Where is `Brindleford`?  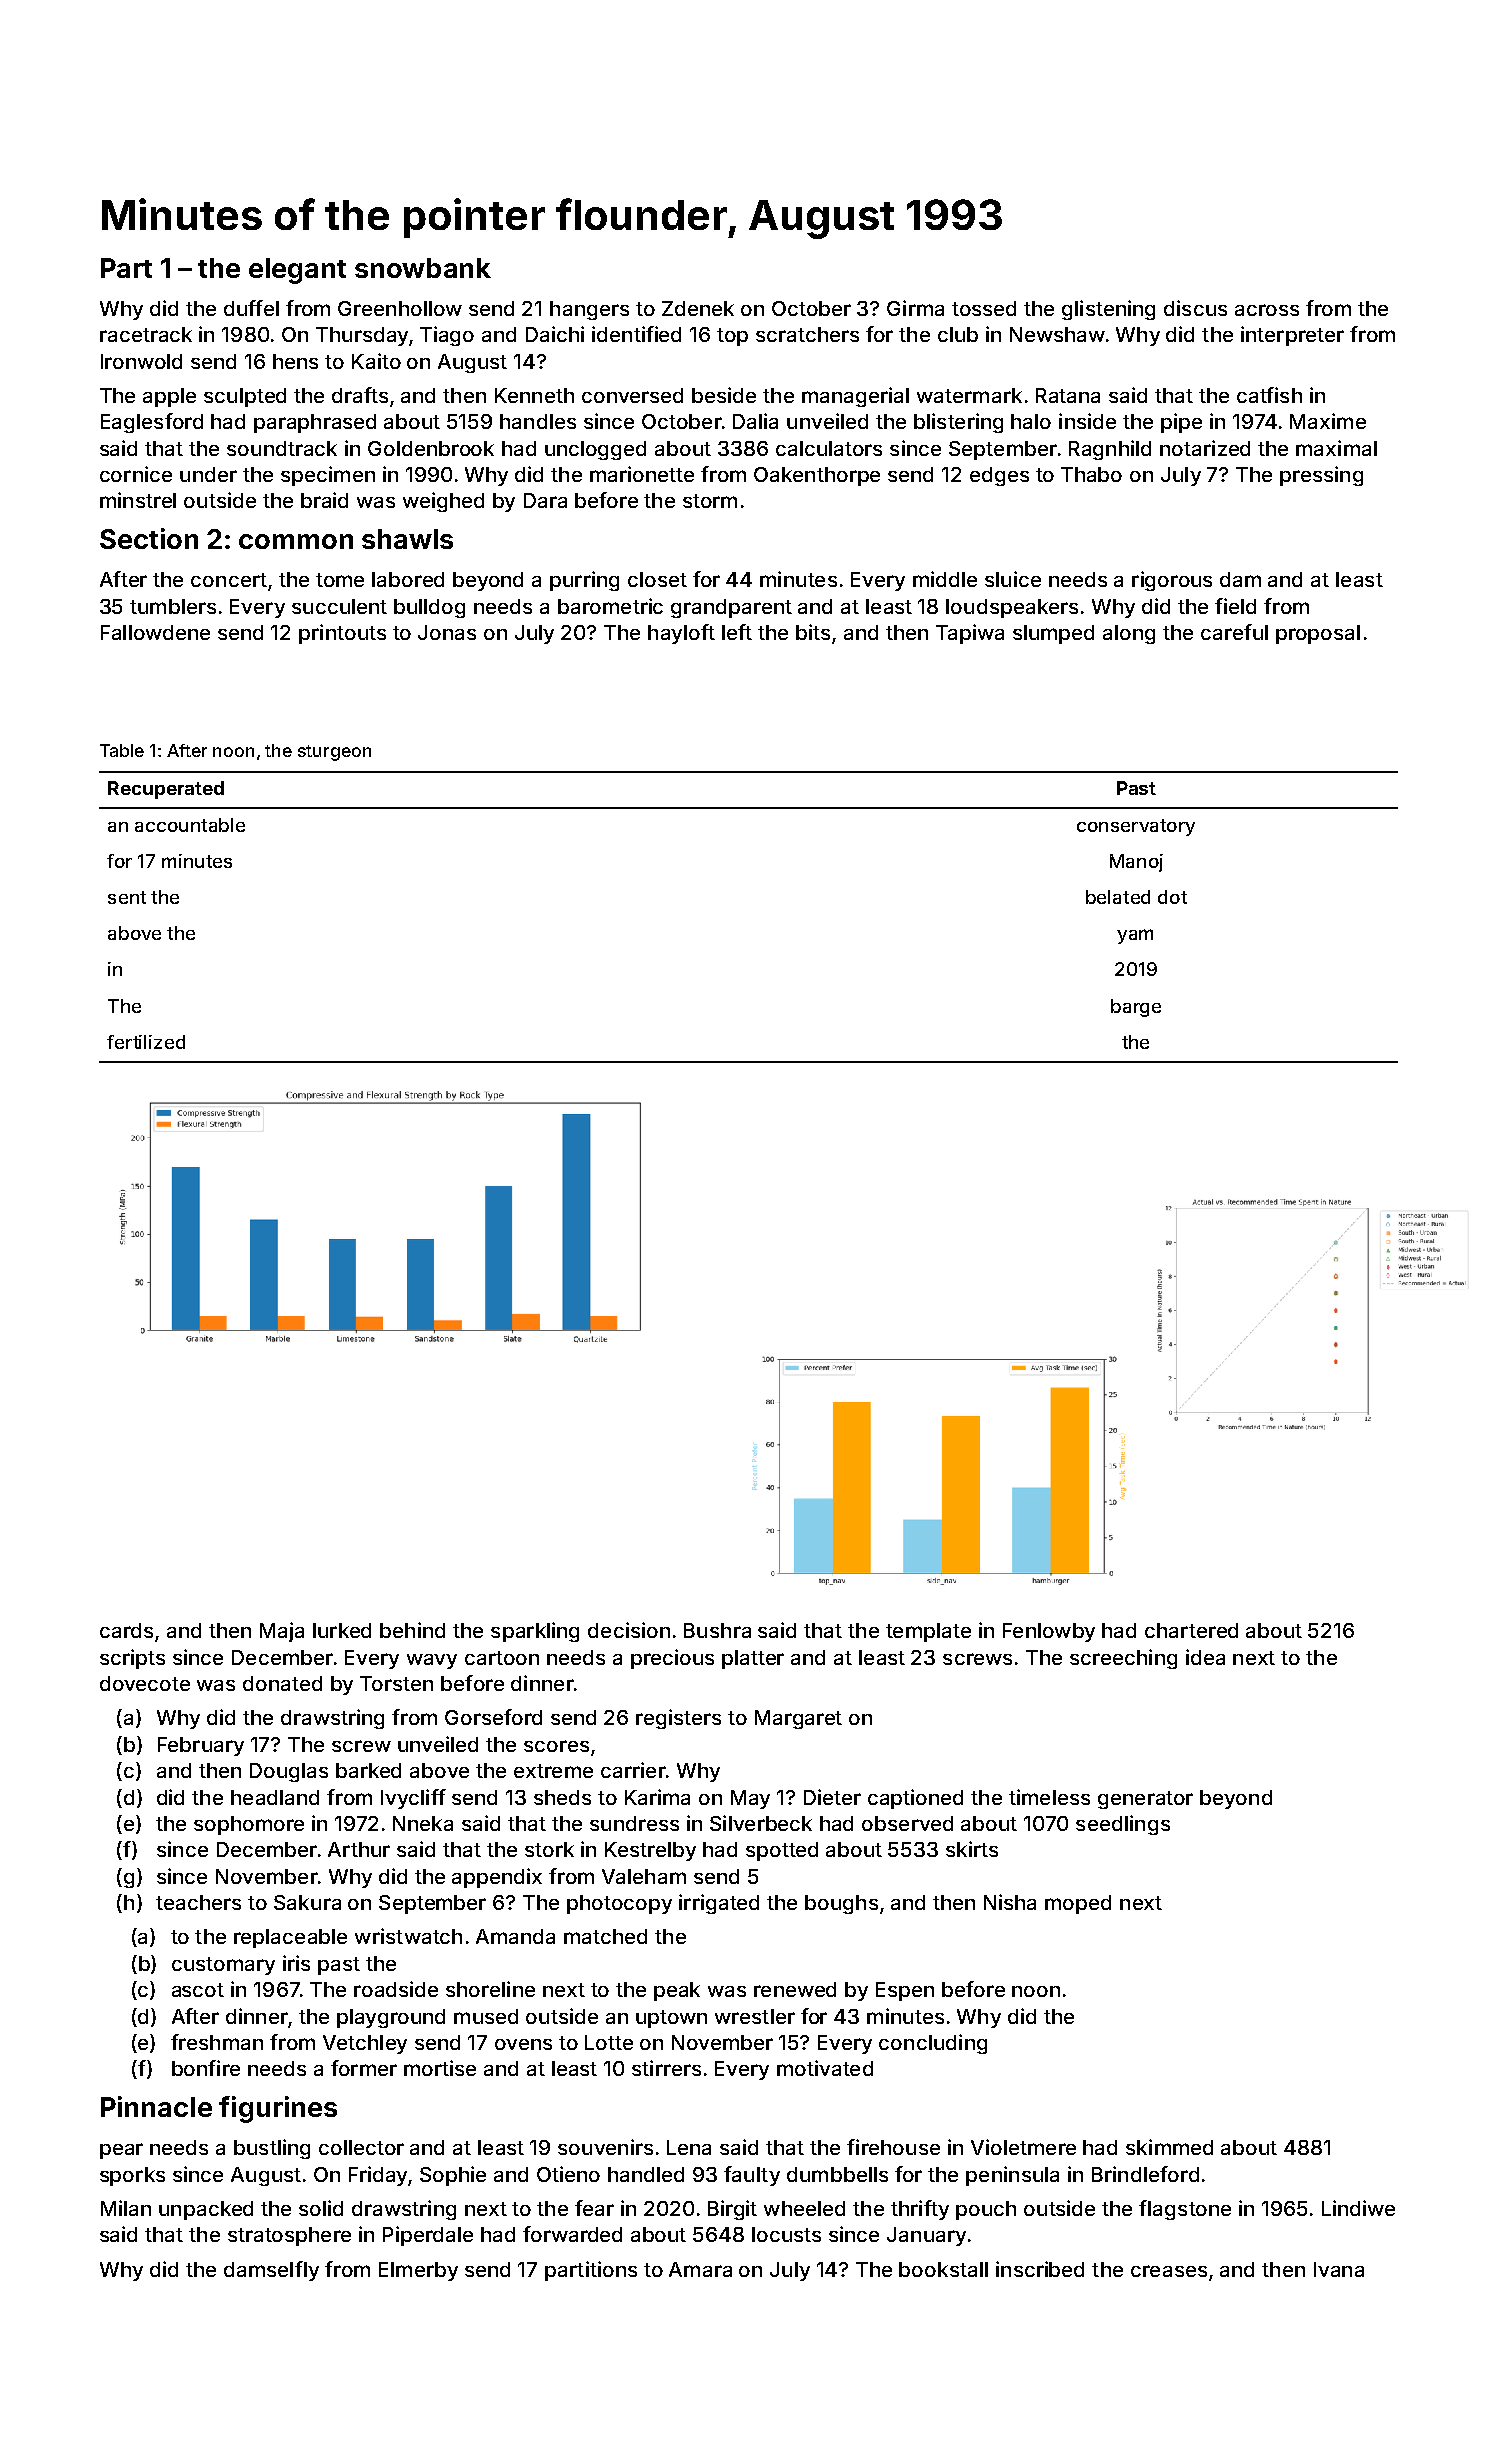
Brindleford is located at coordinates (1145, 2174).
